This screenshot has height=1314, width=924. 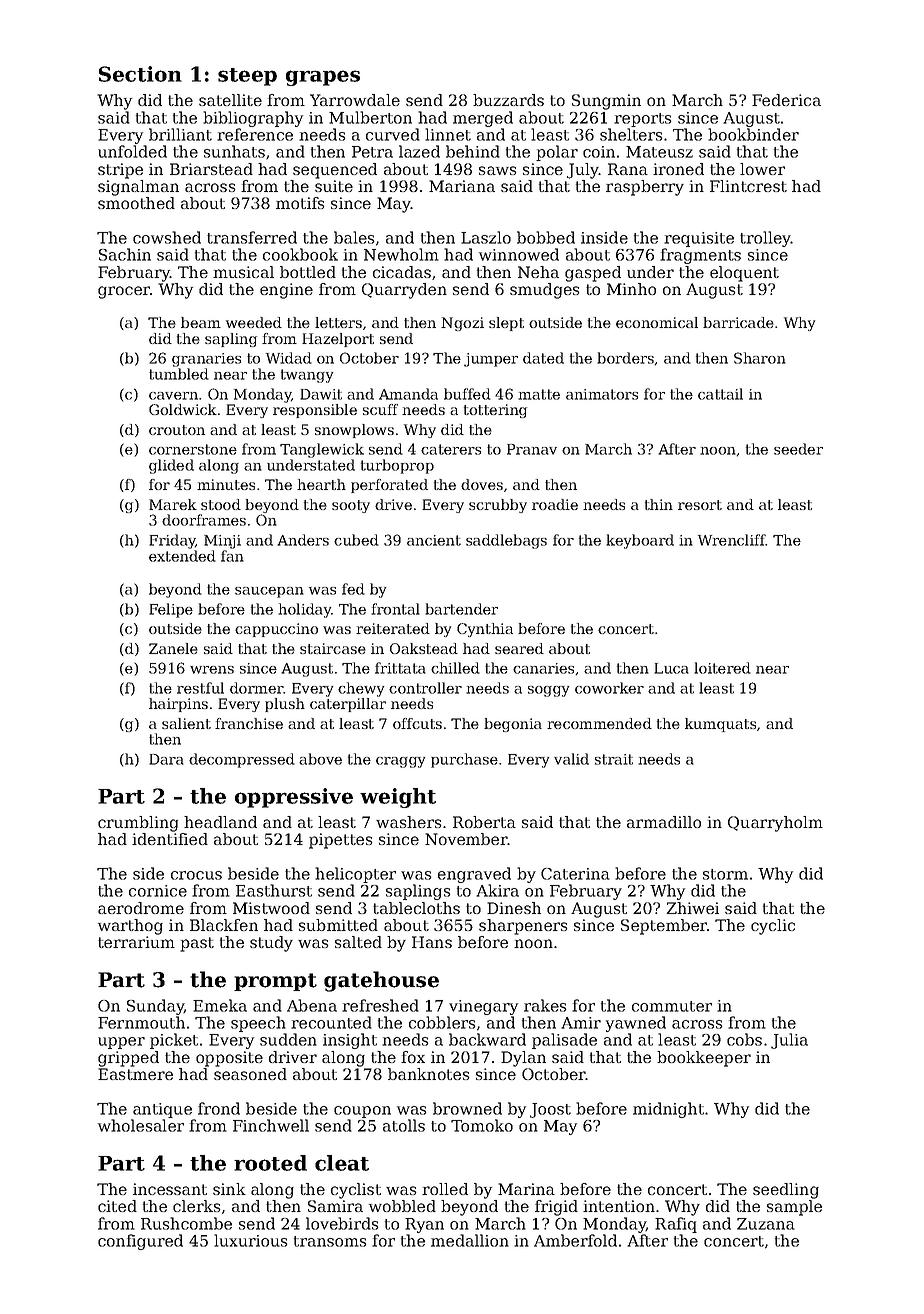 What do you see at coordinates (338, 925) in the screenshot?
I see `submitted` at bounding box center [338, 925].
